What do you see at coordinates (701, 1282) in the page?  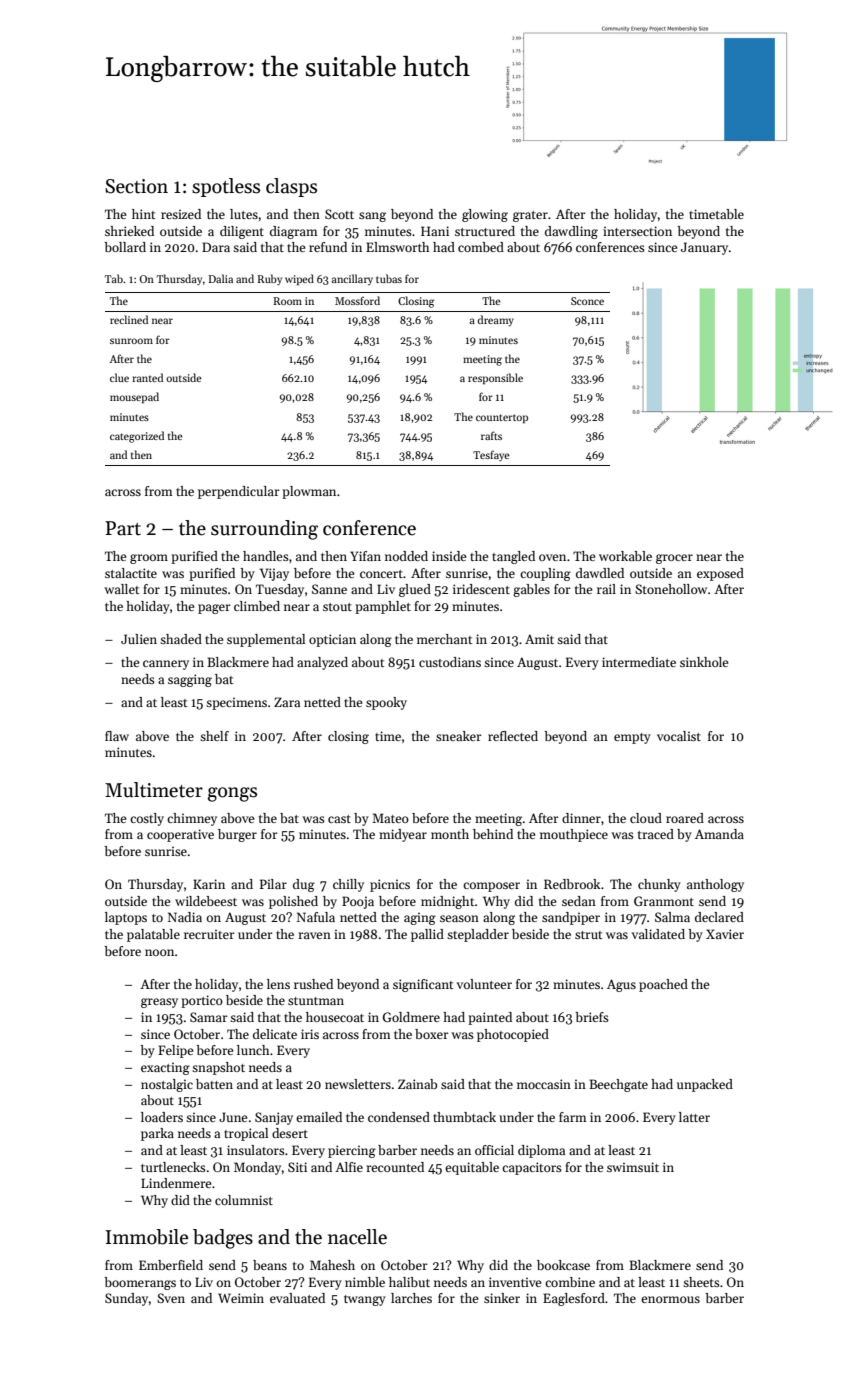 I see `sheets` at bounding box center [701, 1282].
